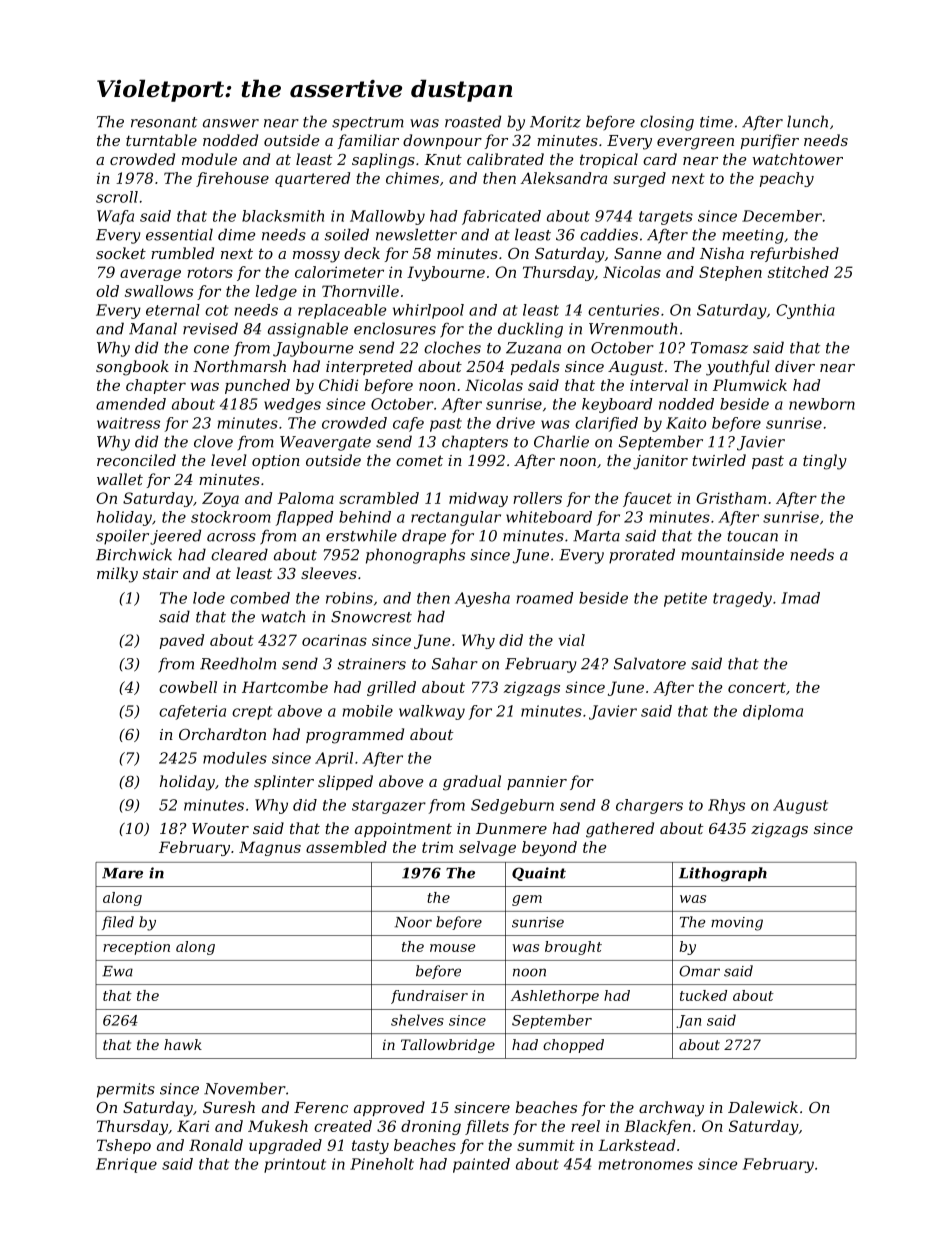 Image resolution: width=952 pixels, height=1233 pixels. What do you see at coordinates (666, 218) in the screenshot?
I see `targets` at bounding box center [666, 218].
